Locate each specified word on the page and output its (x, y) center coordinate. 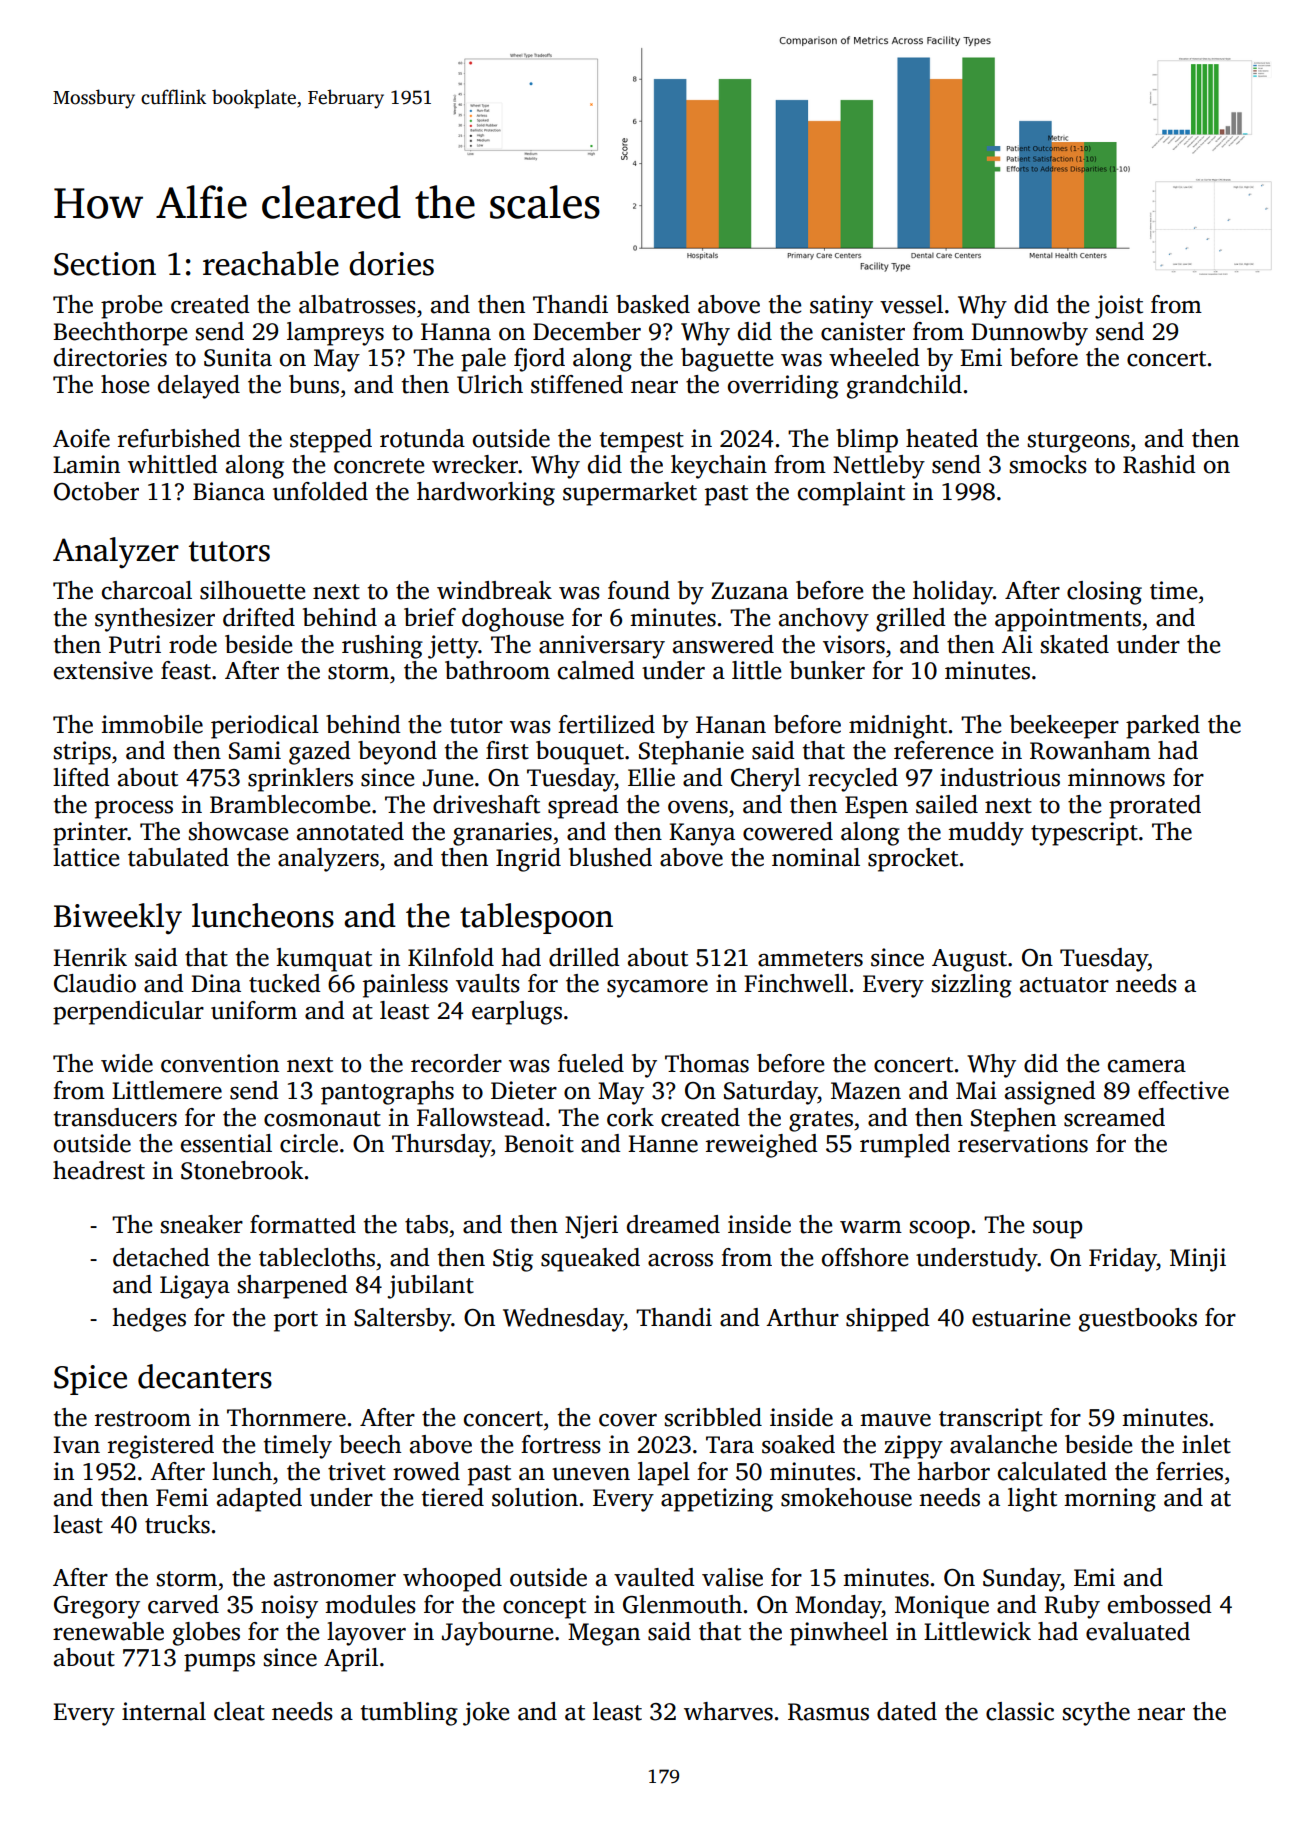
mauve (895, 1420)
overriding (783, 387)
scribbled (713, 1417)
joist (1119, 307)
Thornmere (286, 1417)
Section (105, 264)
